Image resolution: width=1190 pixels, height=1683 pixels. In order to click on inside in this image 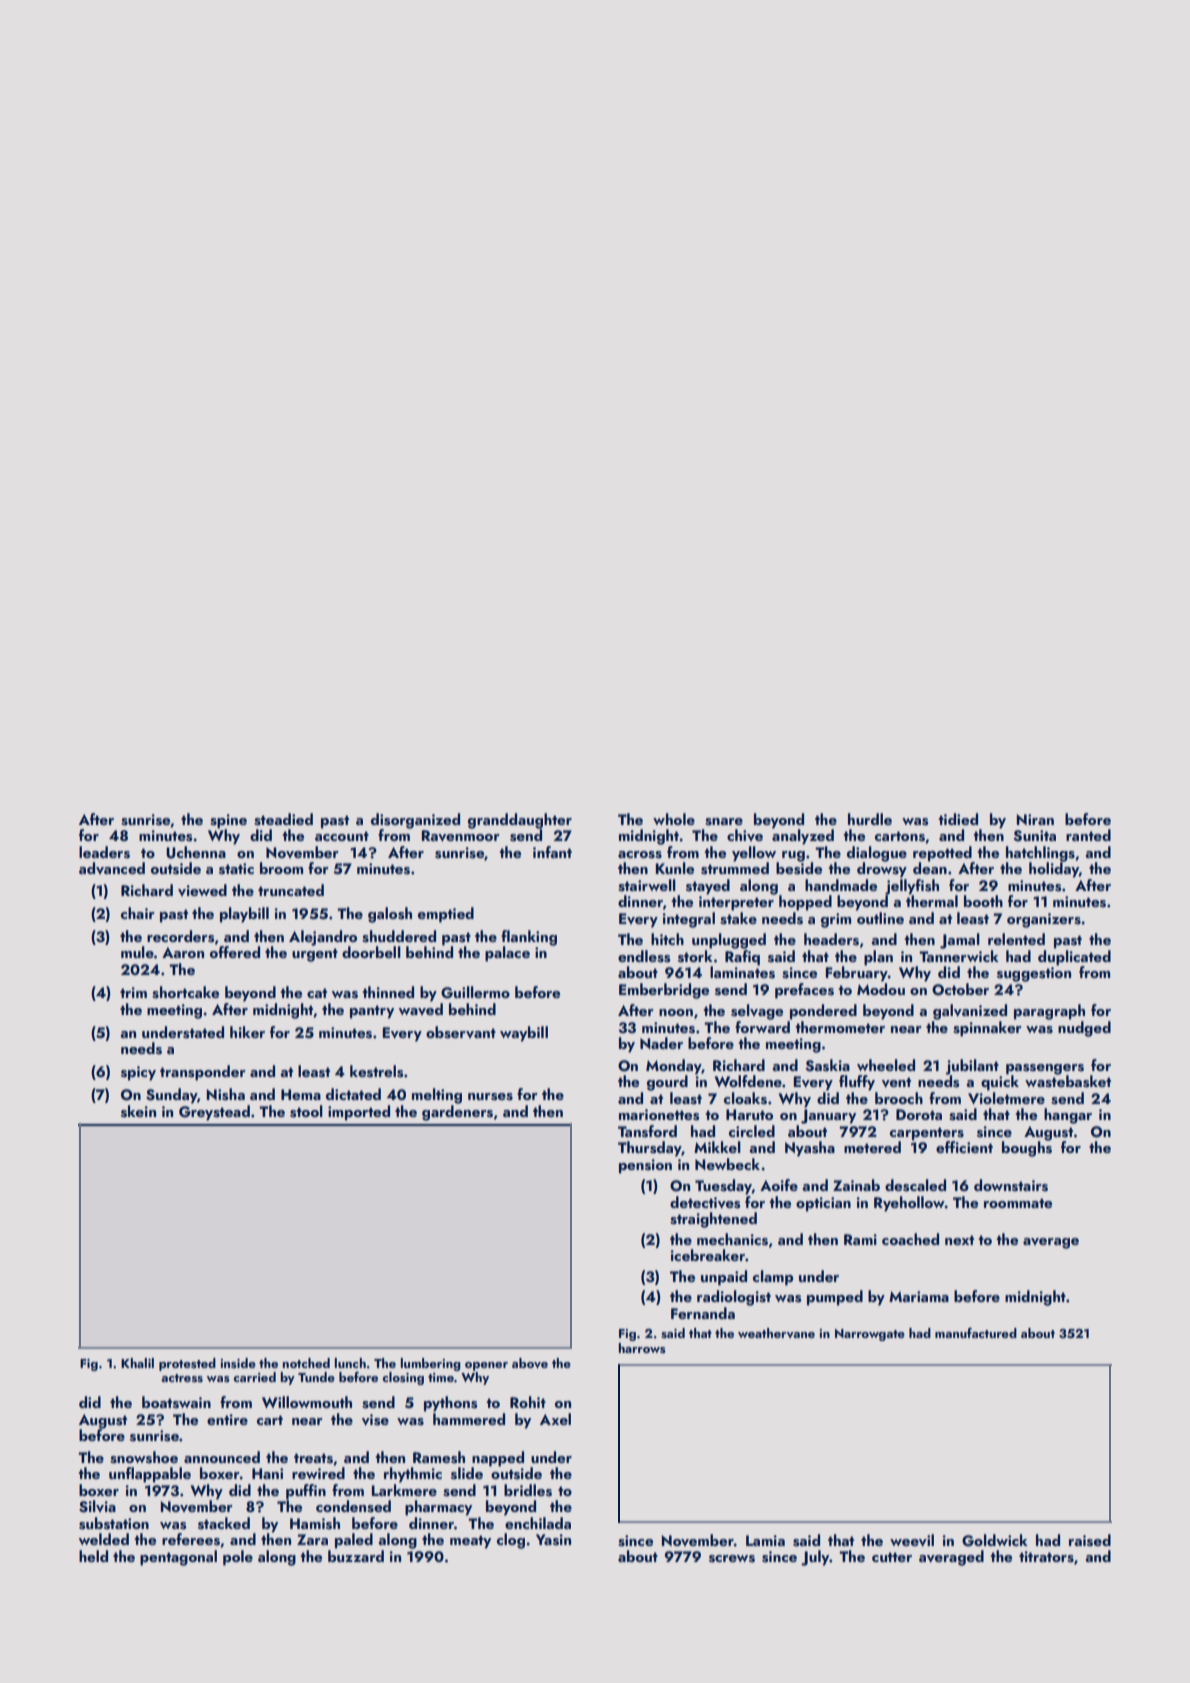, I will do `click(238, 1363)`.
